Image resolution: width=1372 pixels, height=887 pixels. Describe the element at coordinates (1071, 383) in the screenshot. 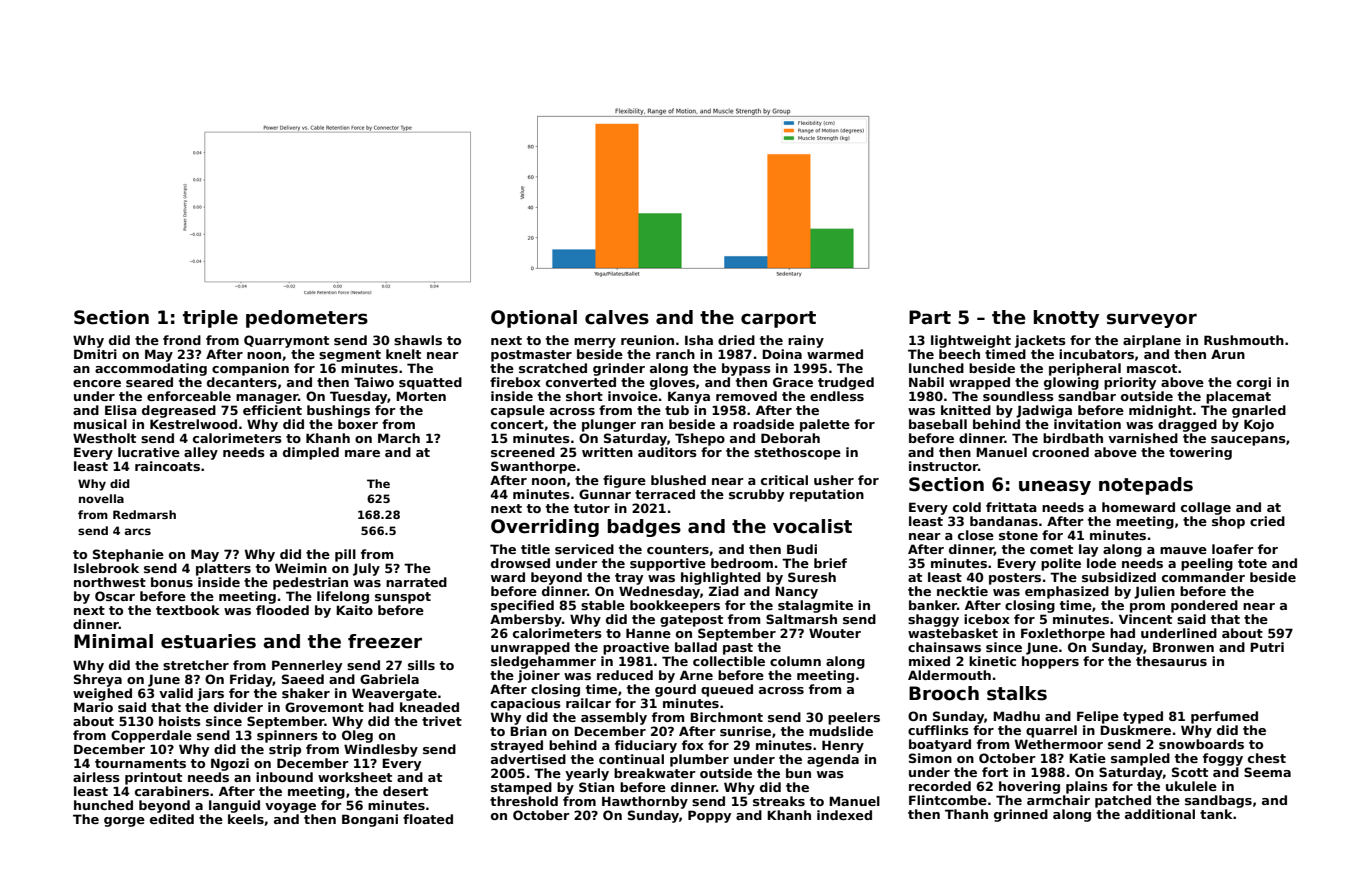

I see `glowing` at that location.
